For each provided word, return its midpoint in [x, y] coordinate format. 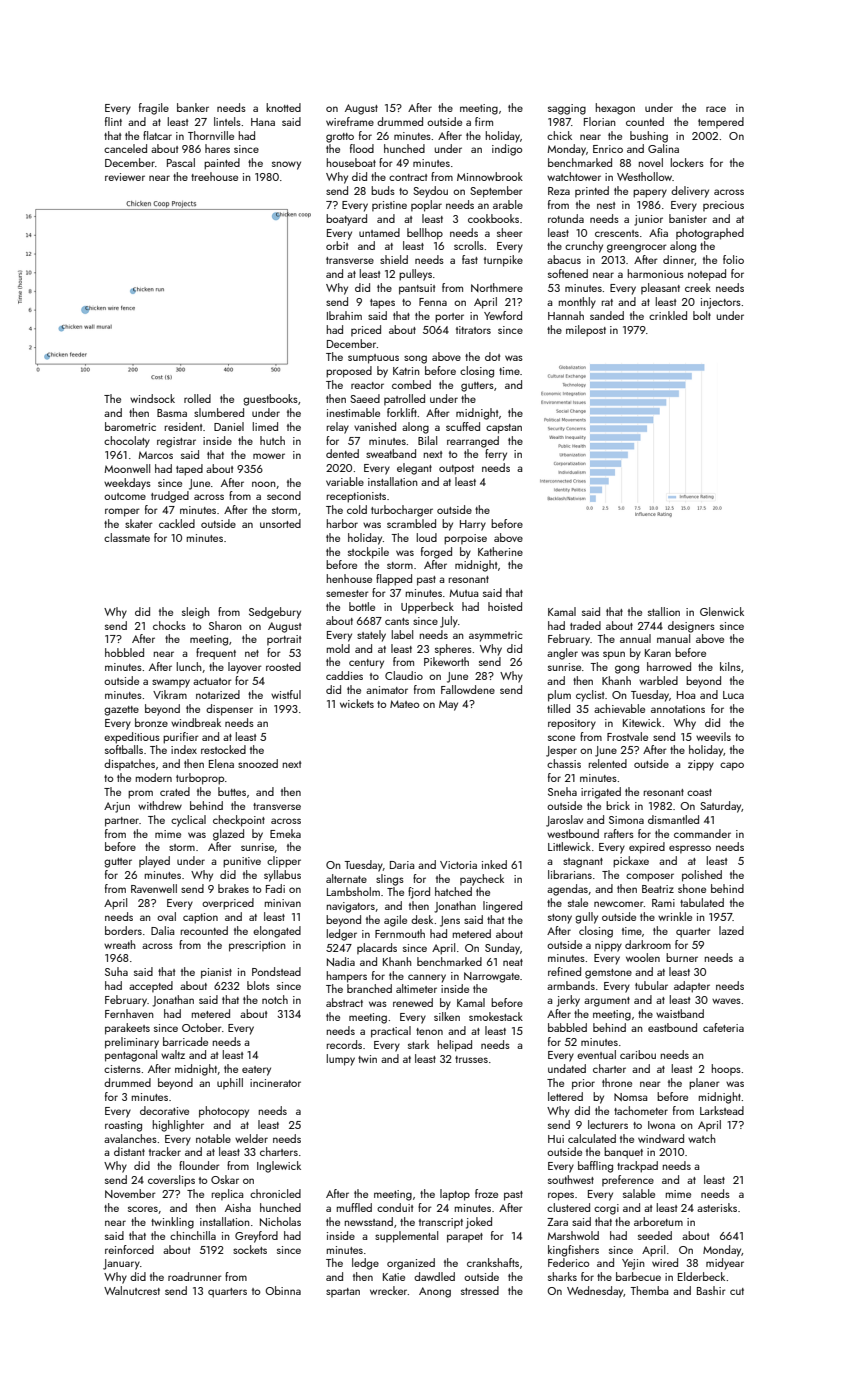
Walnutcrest [132, 1290]
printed [592, 191]
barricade [185, 1041]
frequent [216, 654]
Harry [473, 525]
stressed [480, 1290]
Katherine [500, 551]
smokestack [496, 1016]
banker [193, 107]
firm [484, 121]
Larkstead [722, 1110]
